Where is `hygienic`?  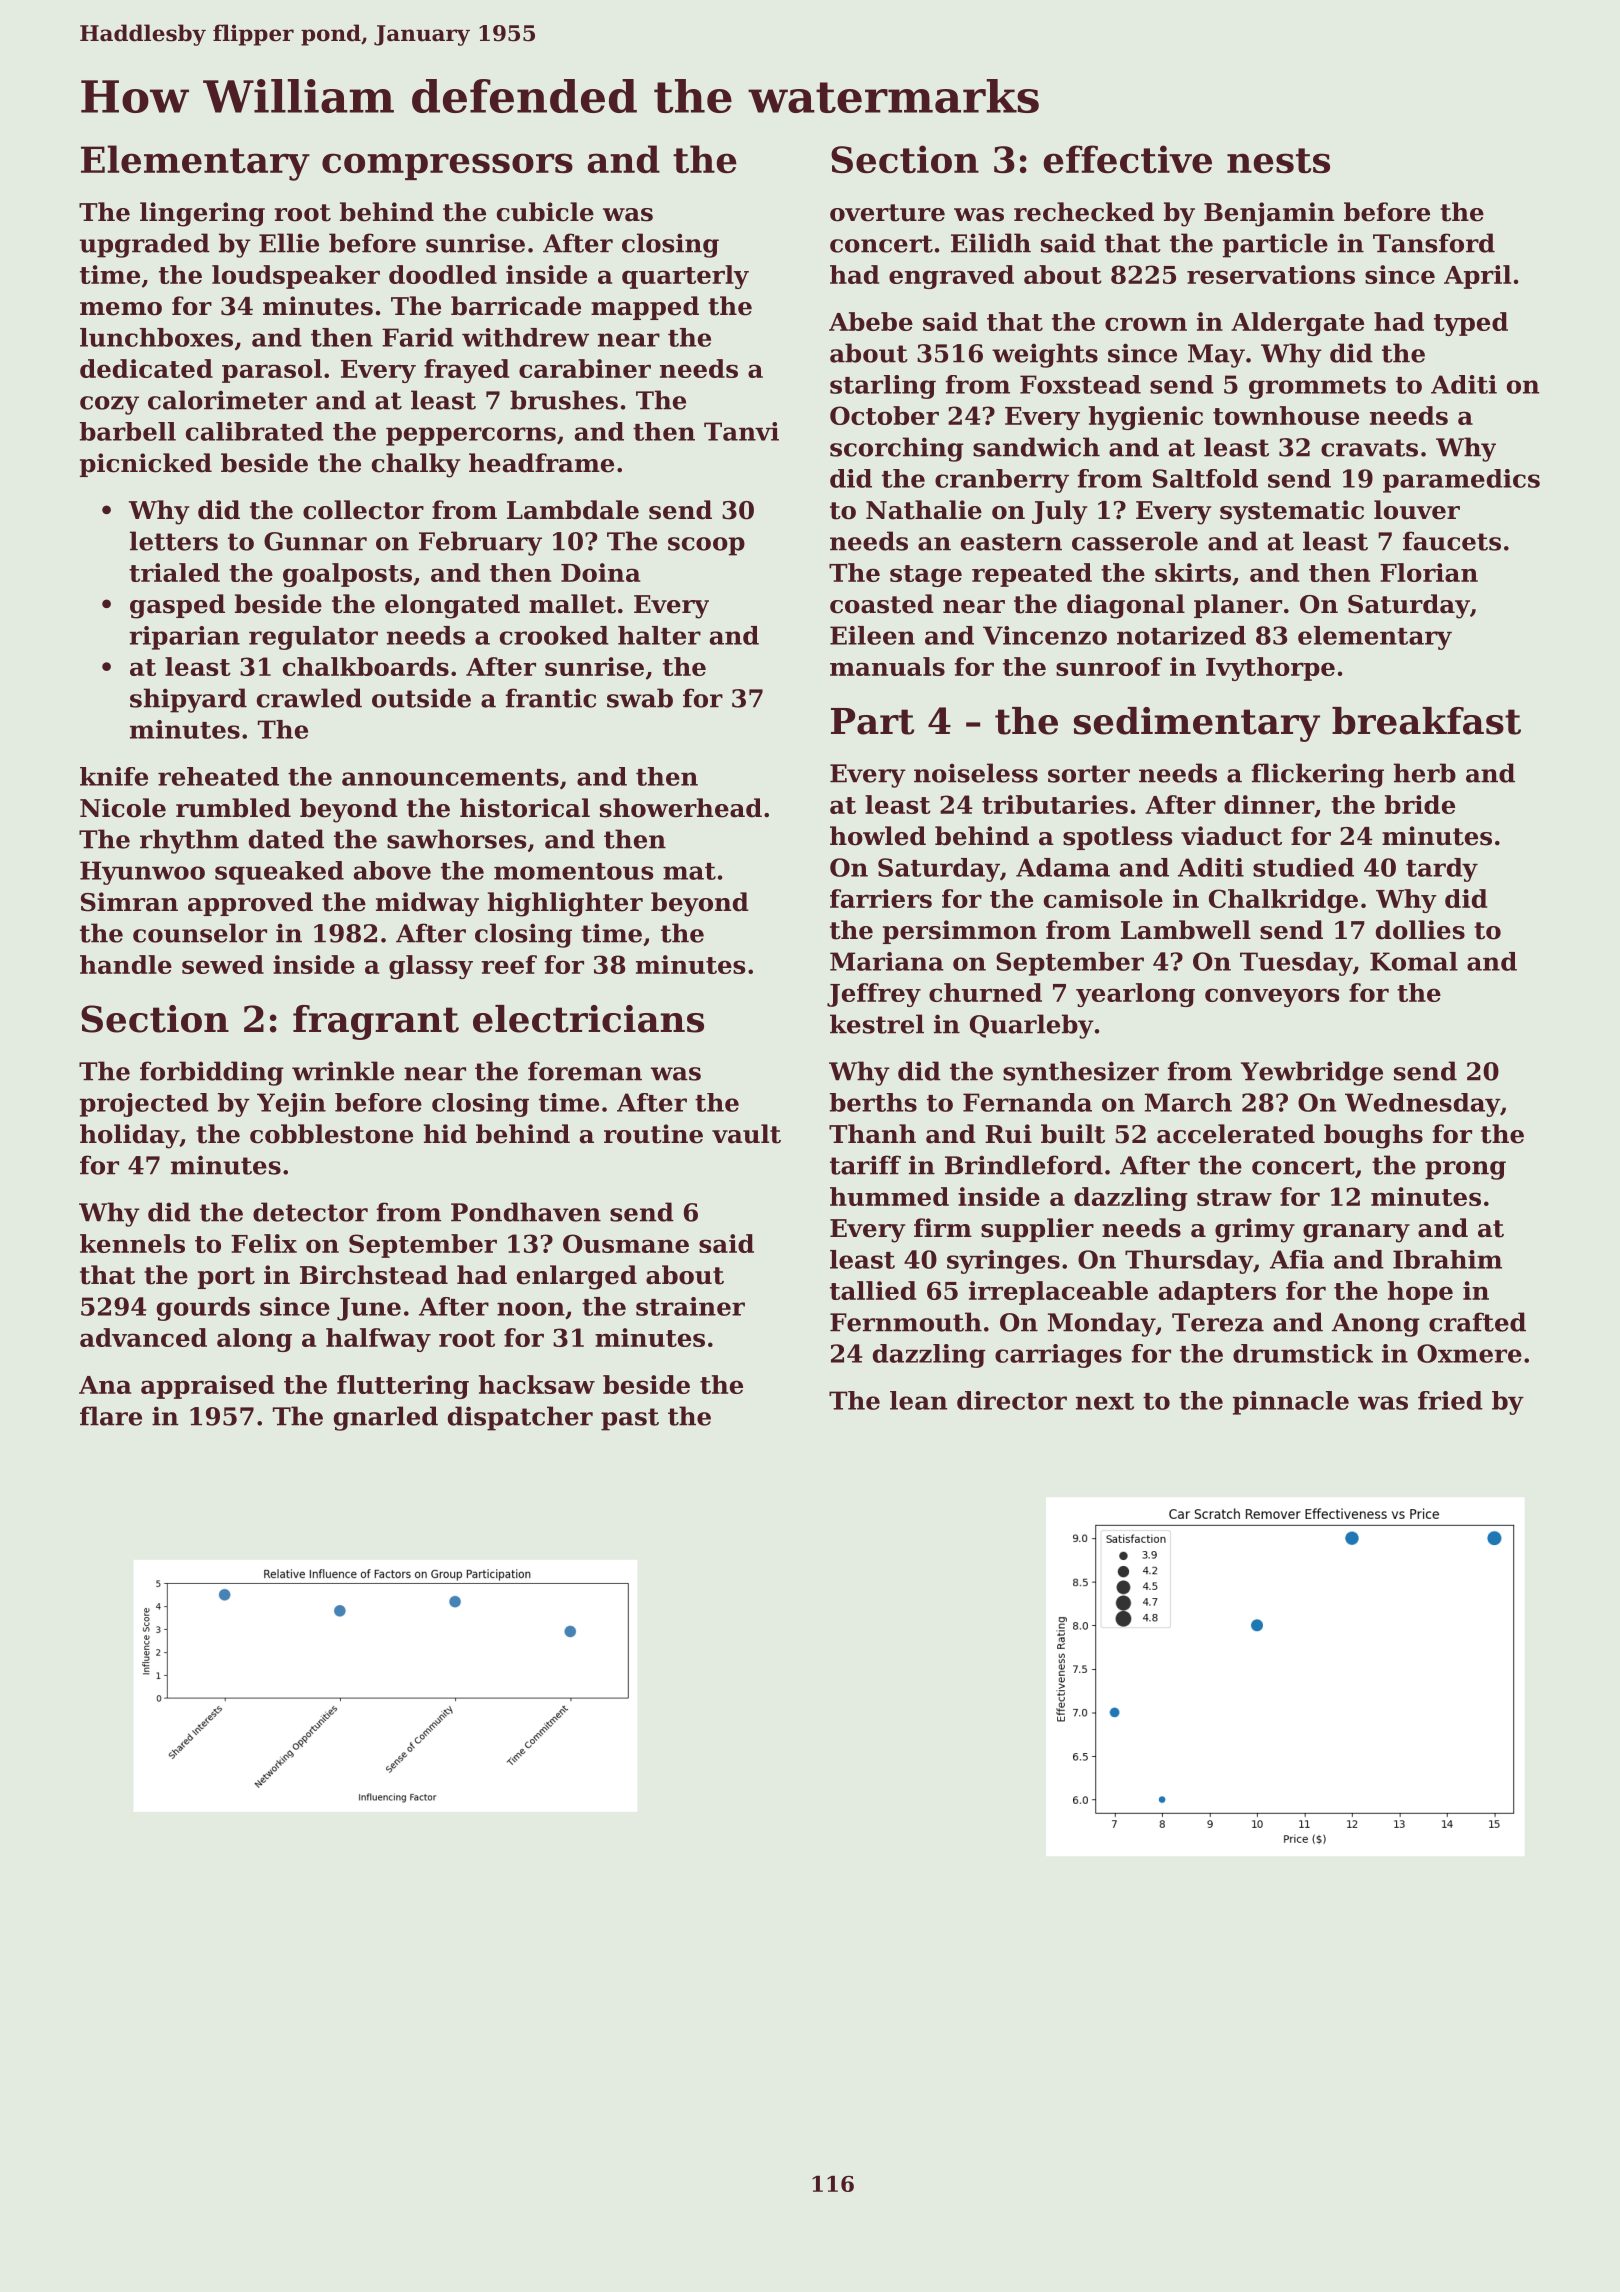
hygienic is located at coordinates (1146, 418).
